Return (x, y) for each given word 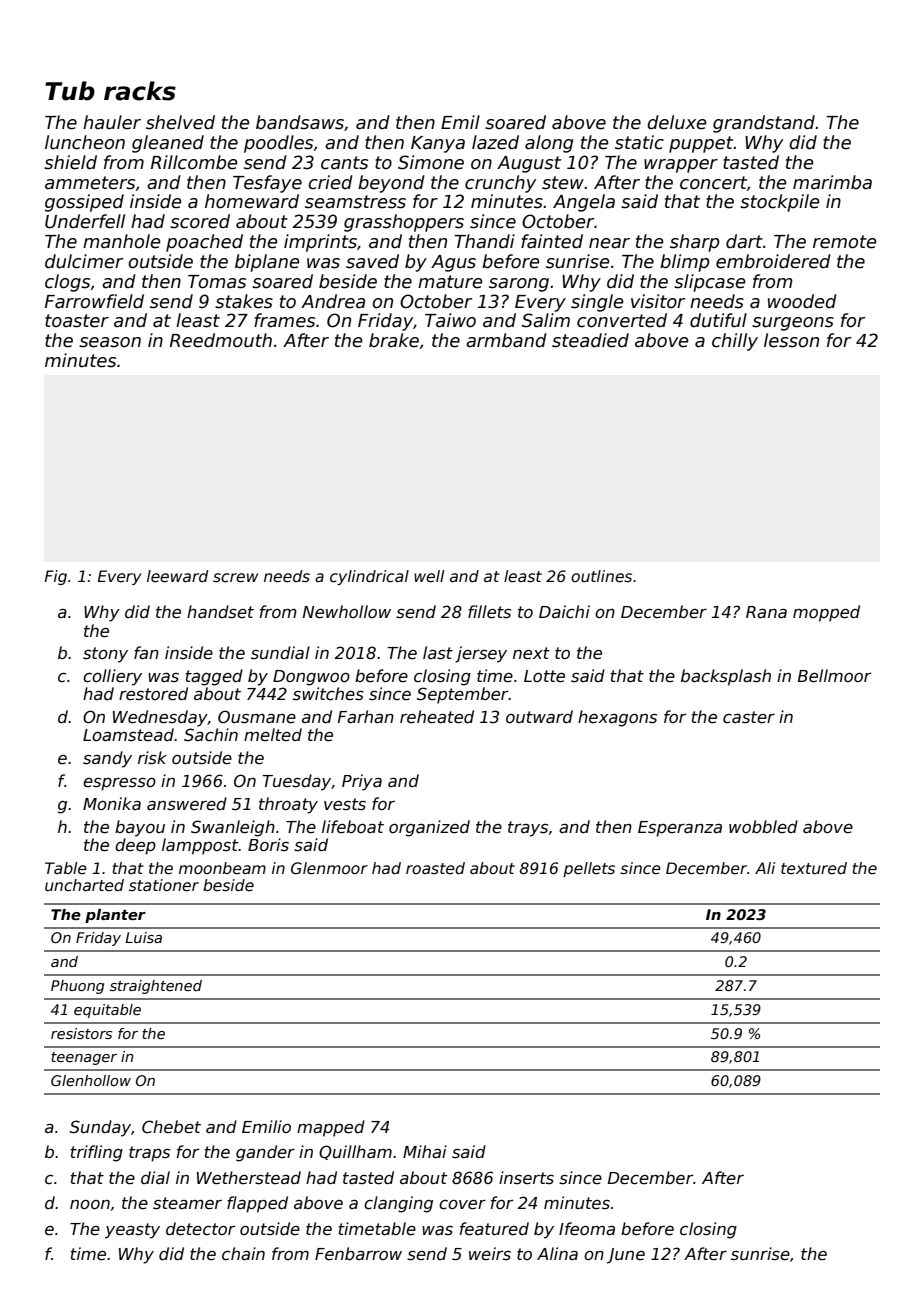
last (438, 653)
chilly (735, 342)
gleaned (168, 144)
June (626, 1256)
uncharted (84, 885)
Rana (766, 612)
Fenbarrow (358, 1253)
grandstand (764, 124)
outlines (601, 576)
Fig (56, 577)
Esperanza (680, 829)
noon (90, 1204)
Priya (362, 782)
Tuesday (296, 782)
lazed (495, 142)
